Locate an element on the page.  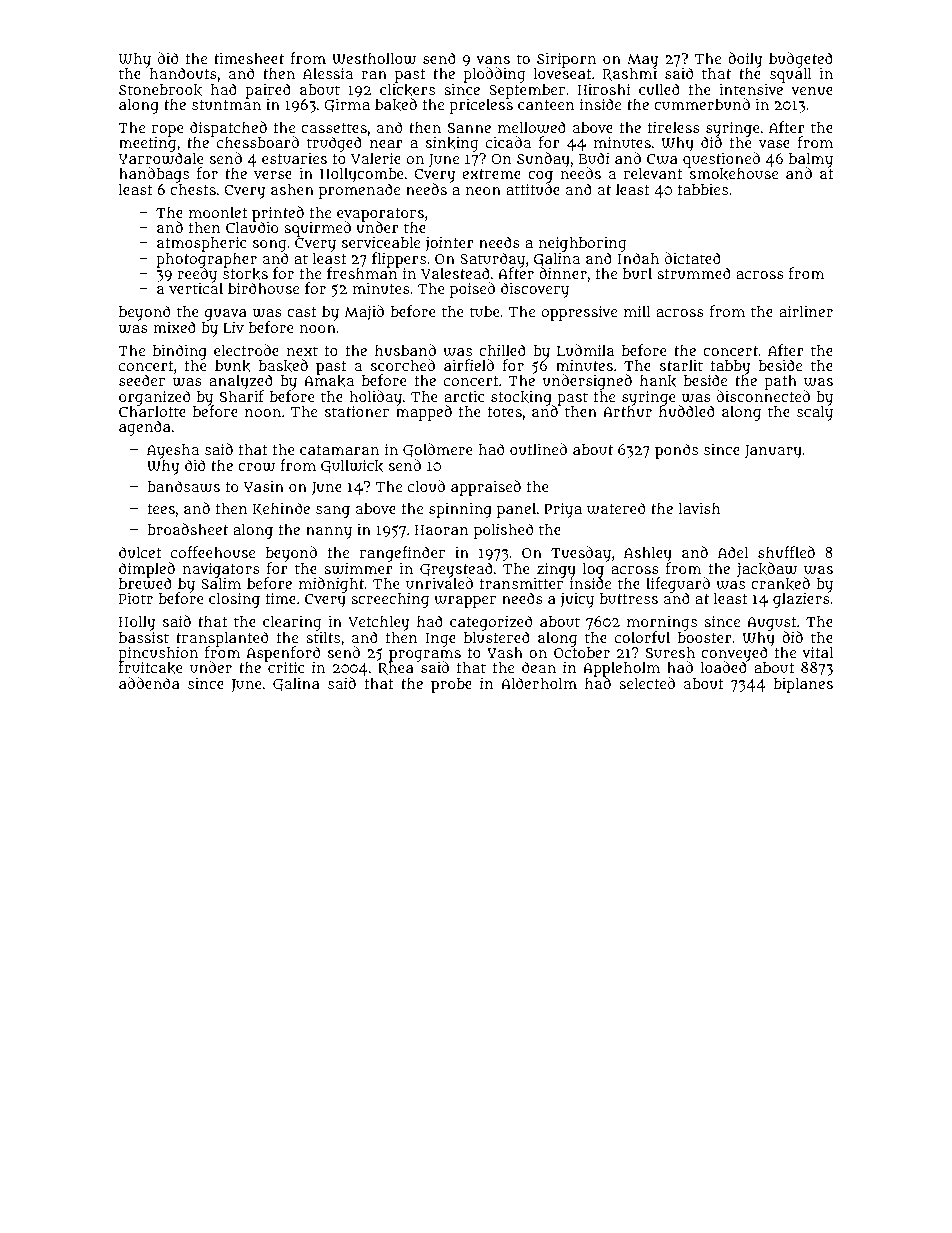
clearing is located at coordinates (292, 624).
